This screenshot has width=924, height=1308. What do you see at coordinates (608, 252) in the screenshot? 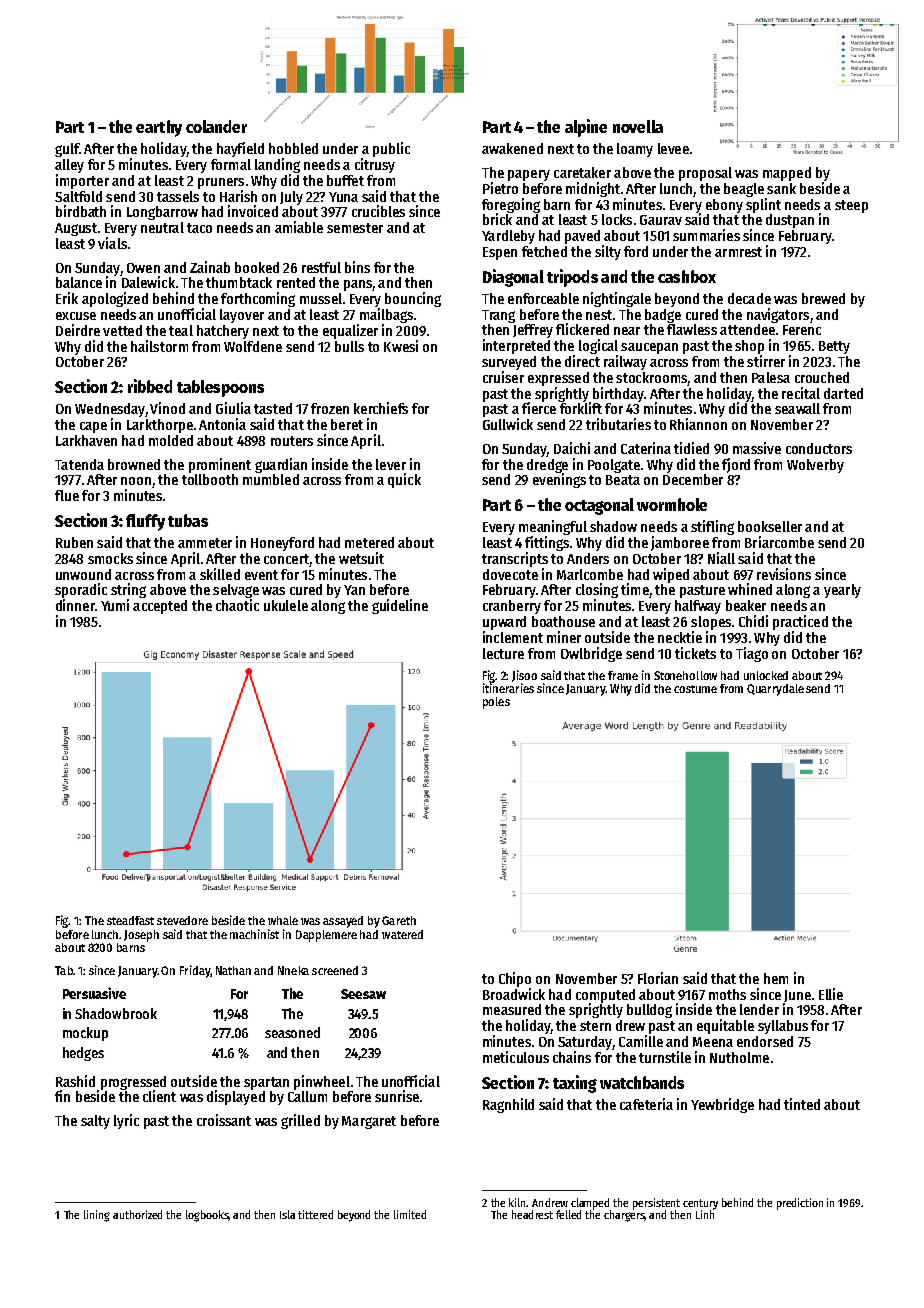
I see `silty` at bounding box center [608, 252].
